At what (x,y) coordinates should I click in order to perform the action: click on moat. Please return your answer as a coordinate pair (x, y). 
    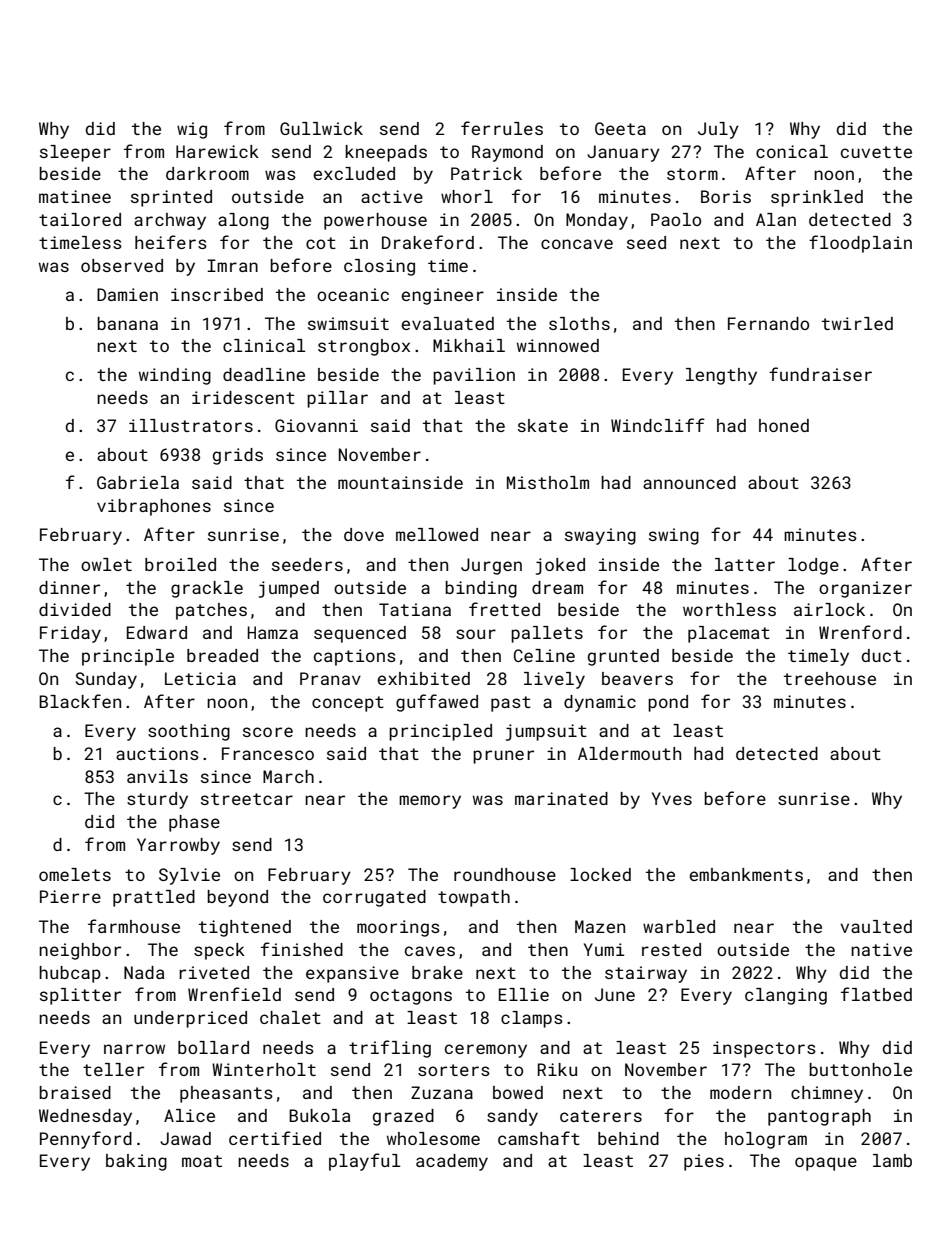
    Looking at the image, I should click on (202, 1161).
